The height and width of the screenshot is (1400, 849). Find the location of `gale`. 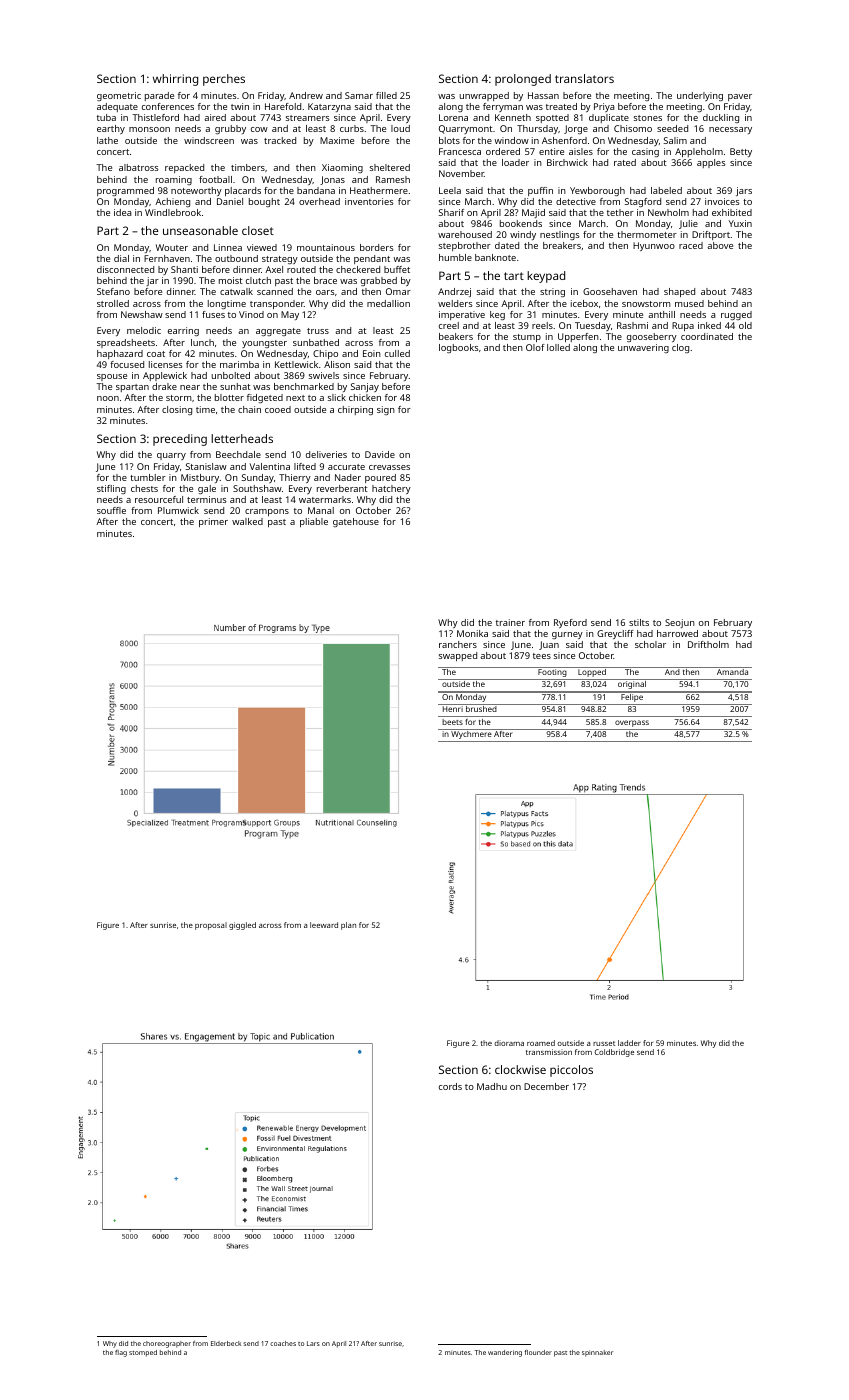

gale is located at coordinates (207, 489).
